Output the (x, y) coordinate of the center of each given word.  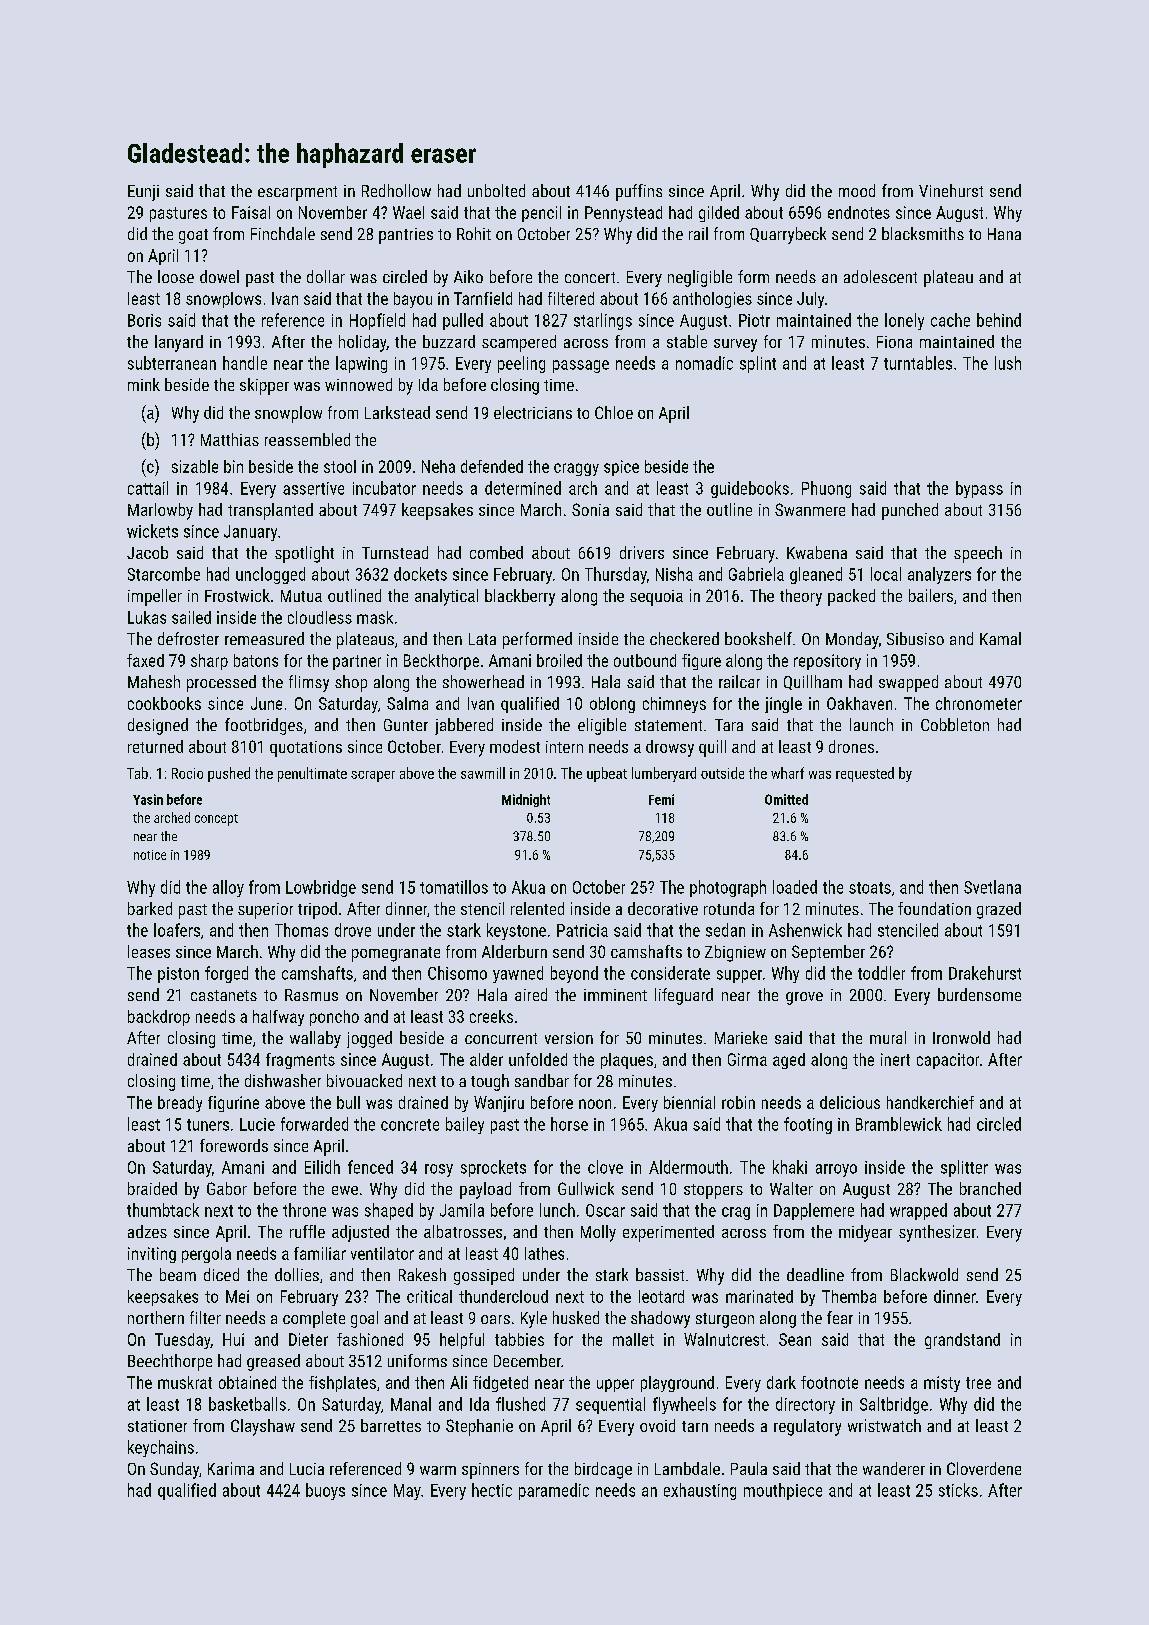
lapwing (361, 364)
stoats (870, 888)
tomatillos (454, 887)
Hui (233, 1339)
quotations (306, 749)
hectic (492, 1490)
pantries (406, 236)
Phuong (826, 489)
